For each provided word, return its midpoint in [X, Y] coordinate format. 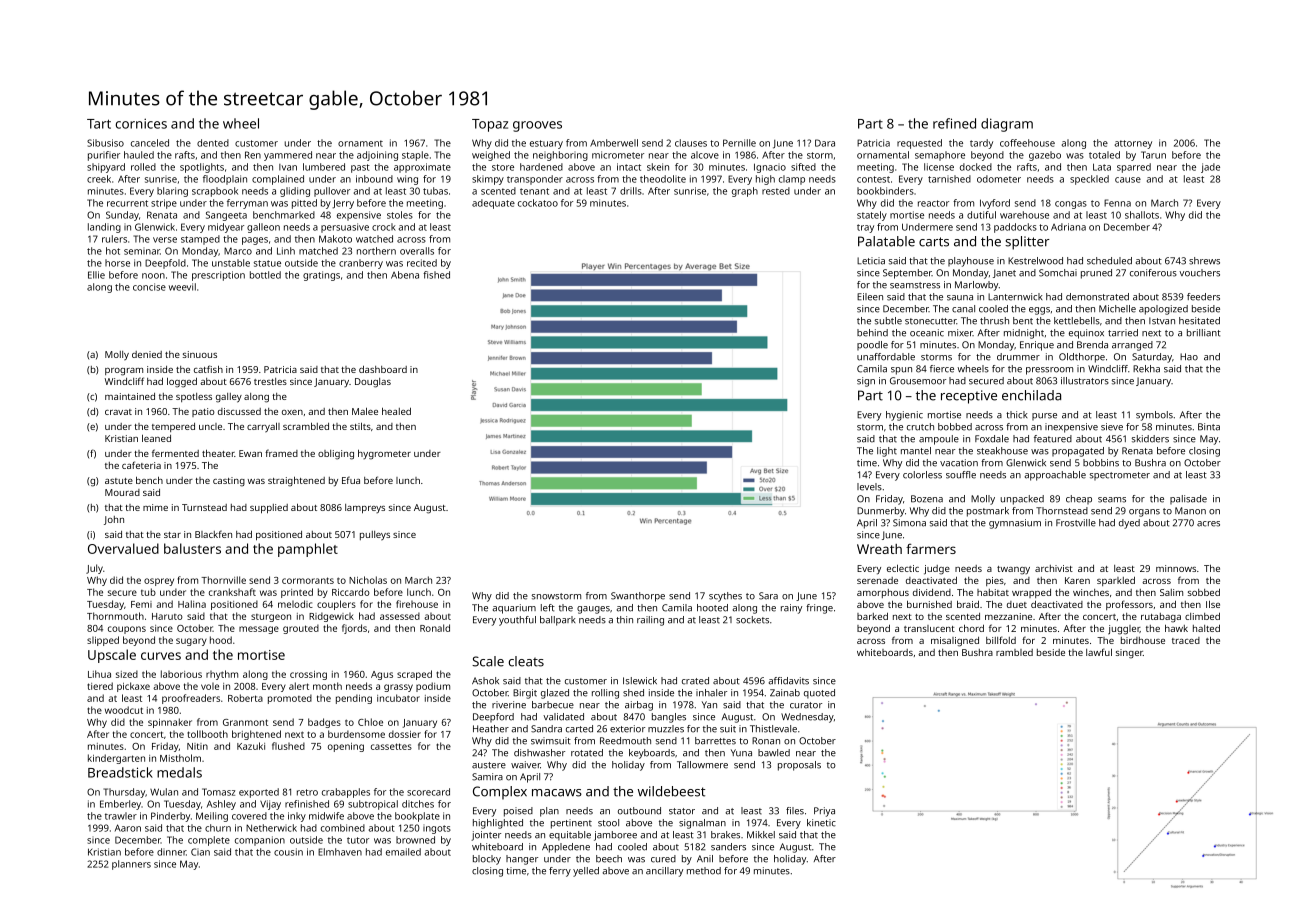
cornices [141, 123]
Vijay [270, 805]
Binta [1209, 427]
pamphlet [308, 550]
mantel [916, 451]
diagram [1007, 125]
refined [954, 123]
